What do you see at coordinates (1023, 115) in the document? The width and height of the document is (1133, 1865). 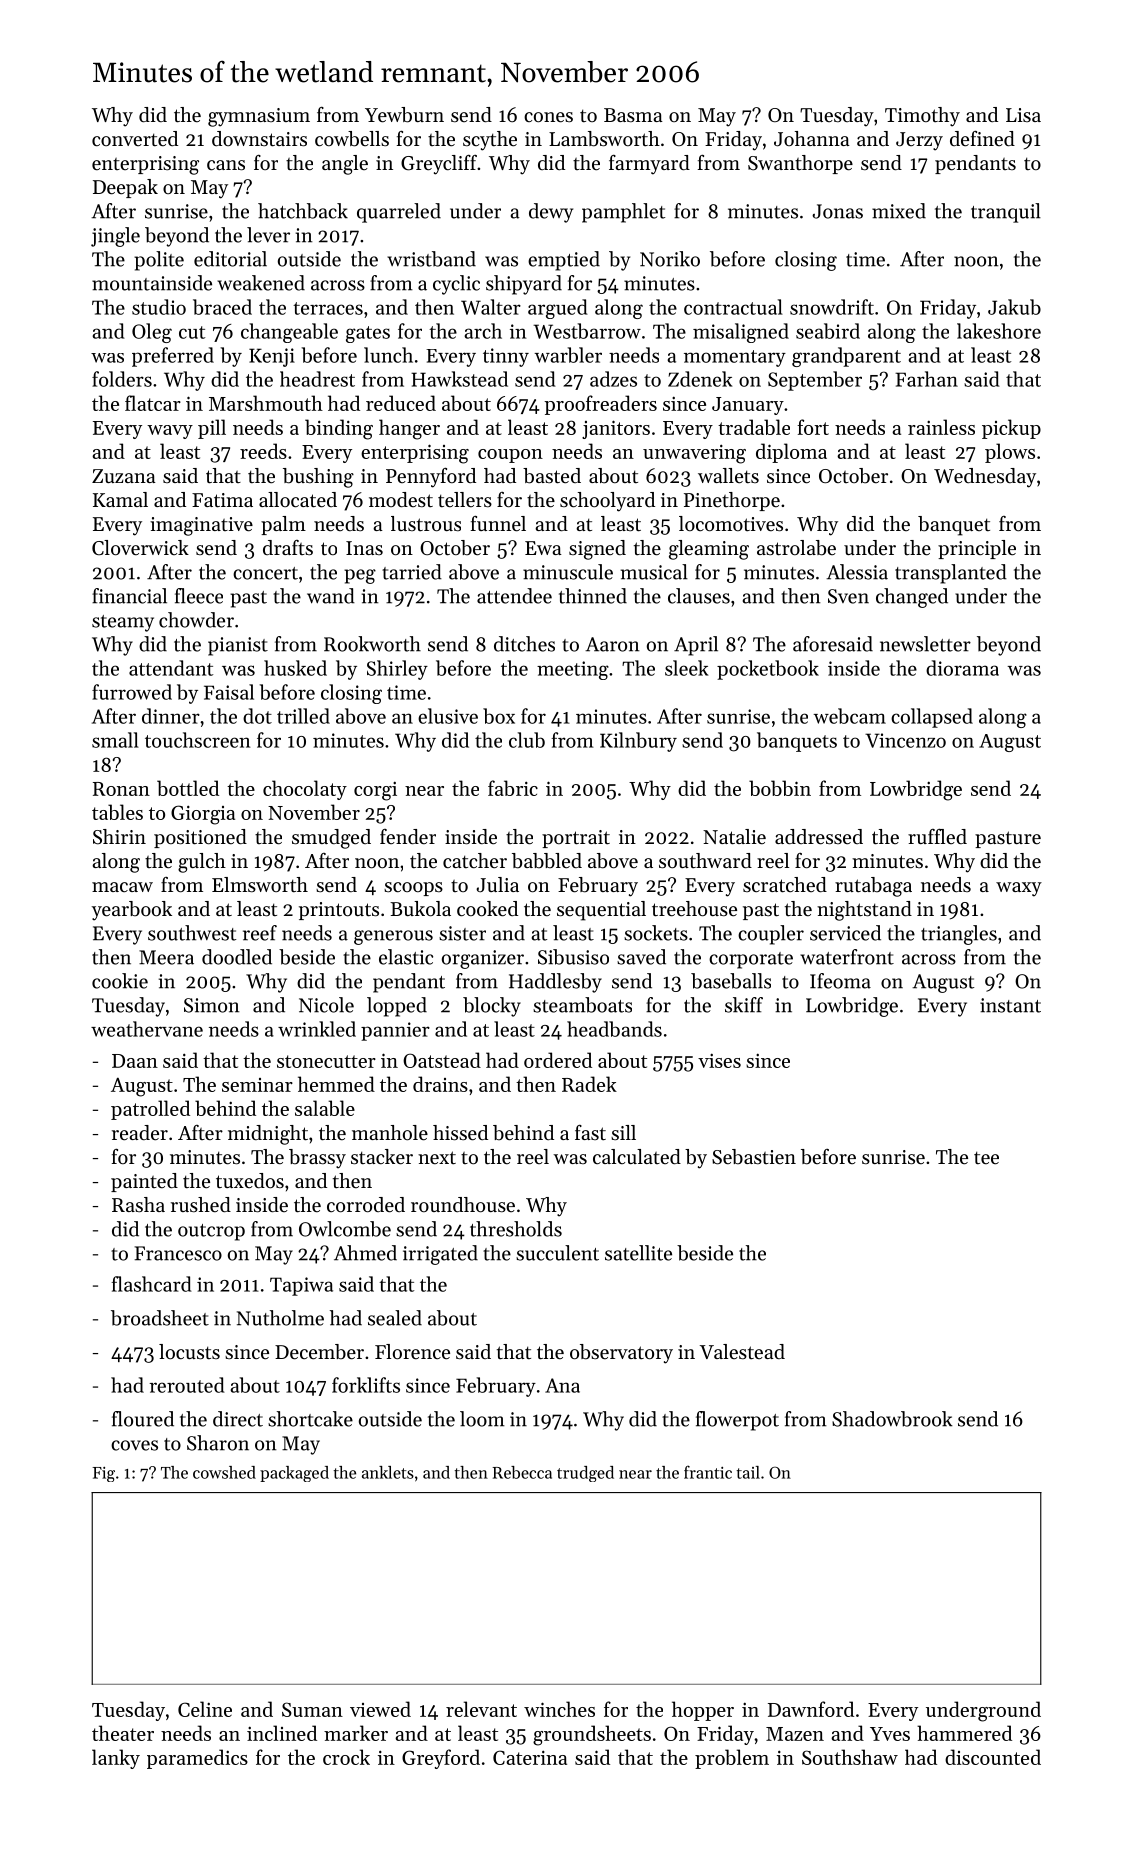 I see `Lisa` at bounding box center [1023, 115].
